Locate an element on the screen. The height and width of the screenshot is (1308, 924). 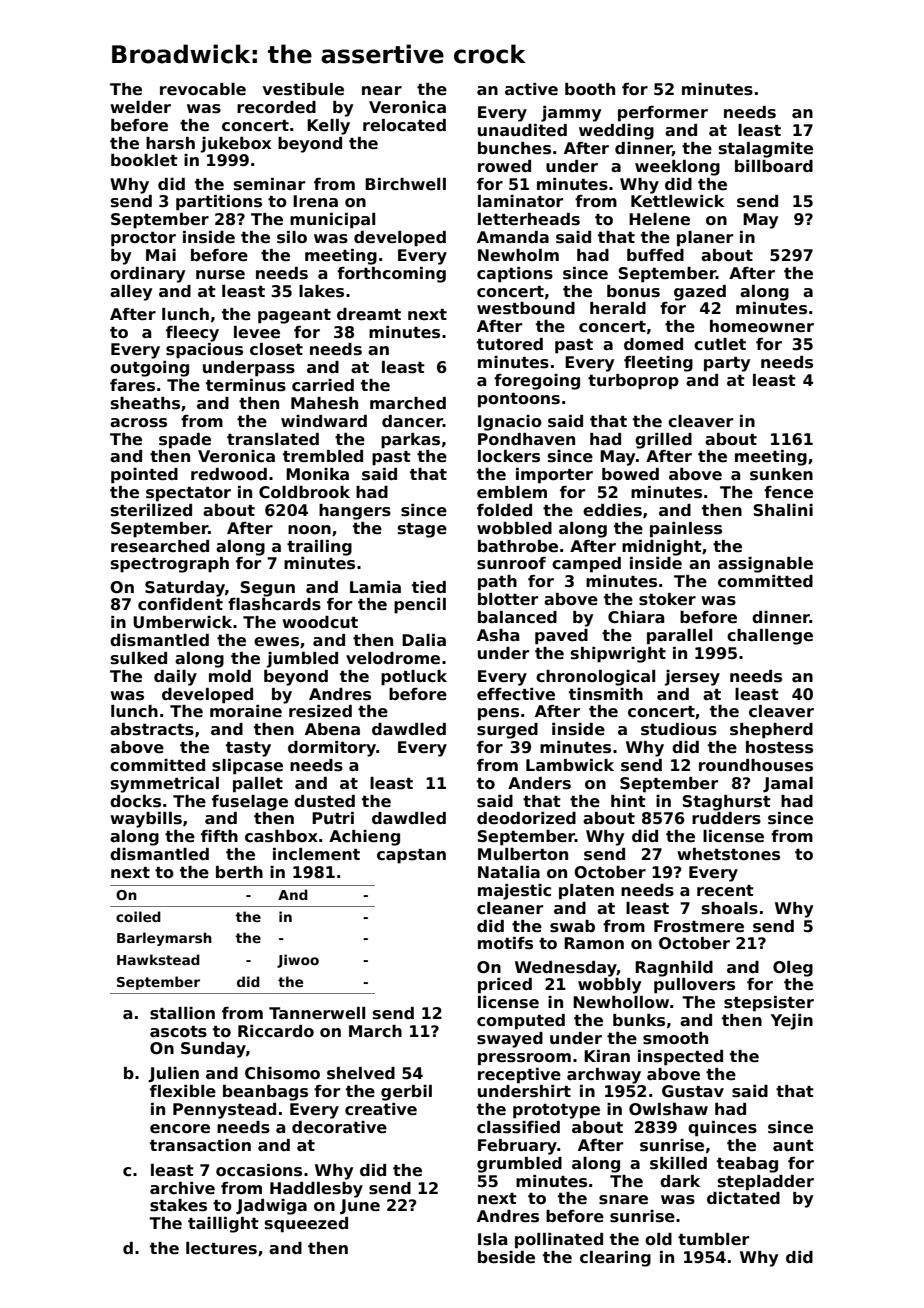
pontoons is located at coordinates (519, 400).
